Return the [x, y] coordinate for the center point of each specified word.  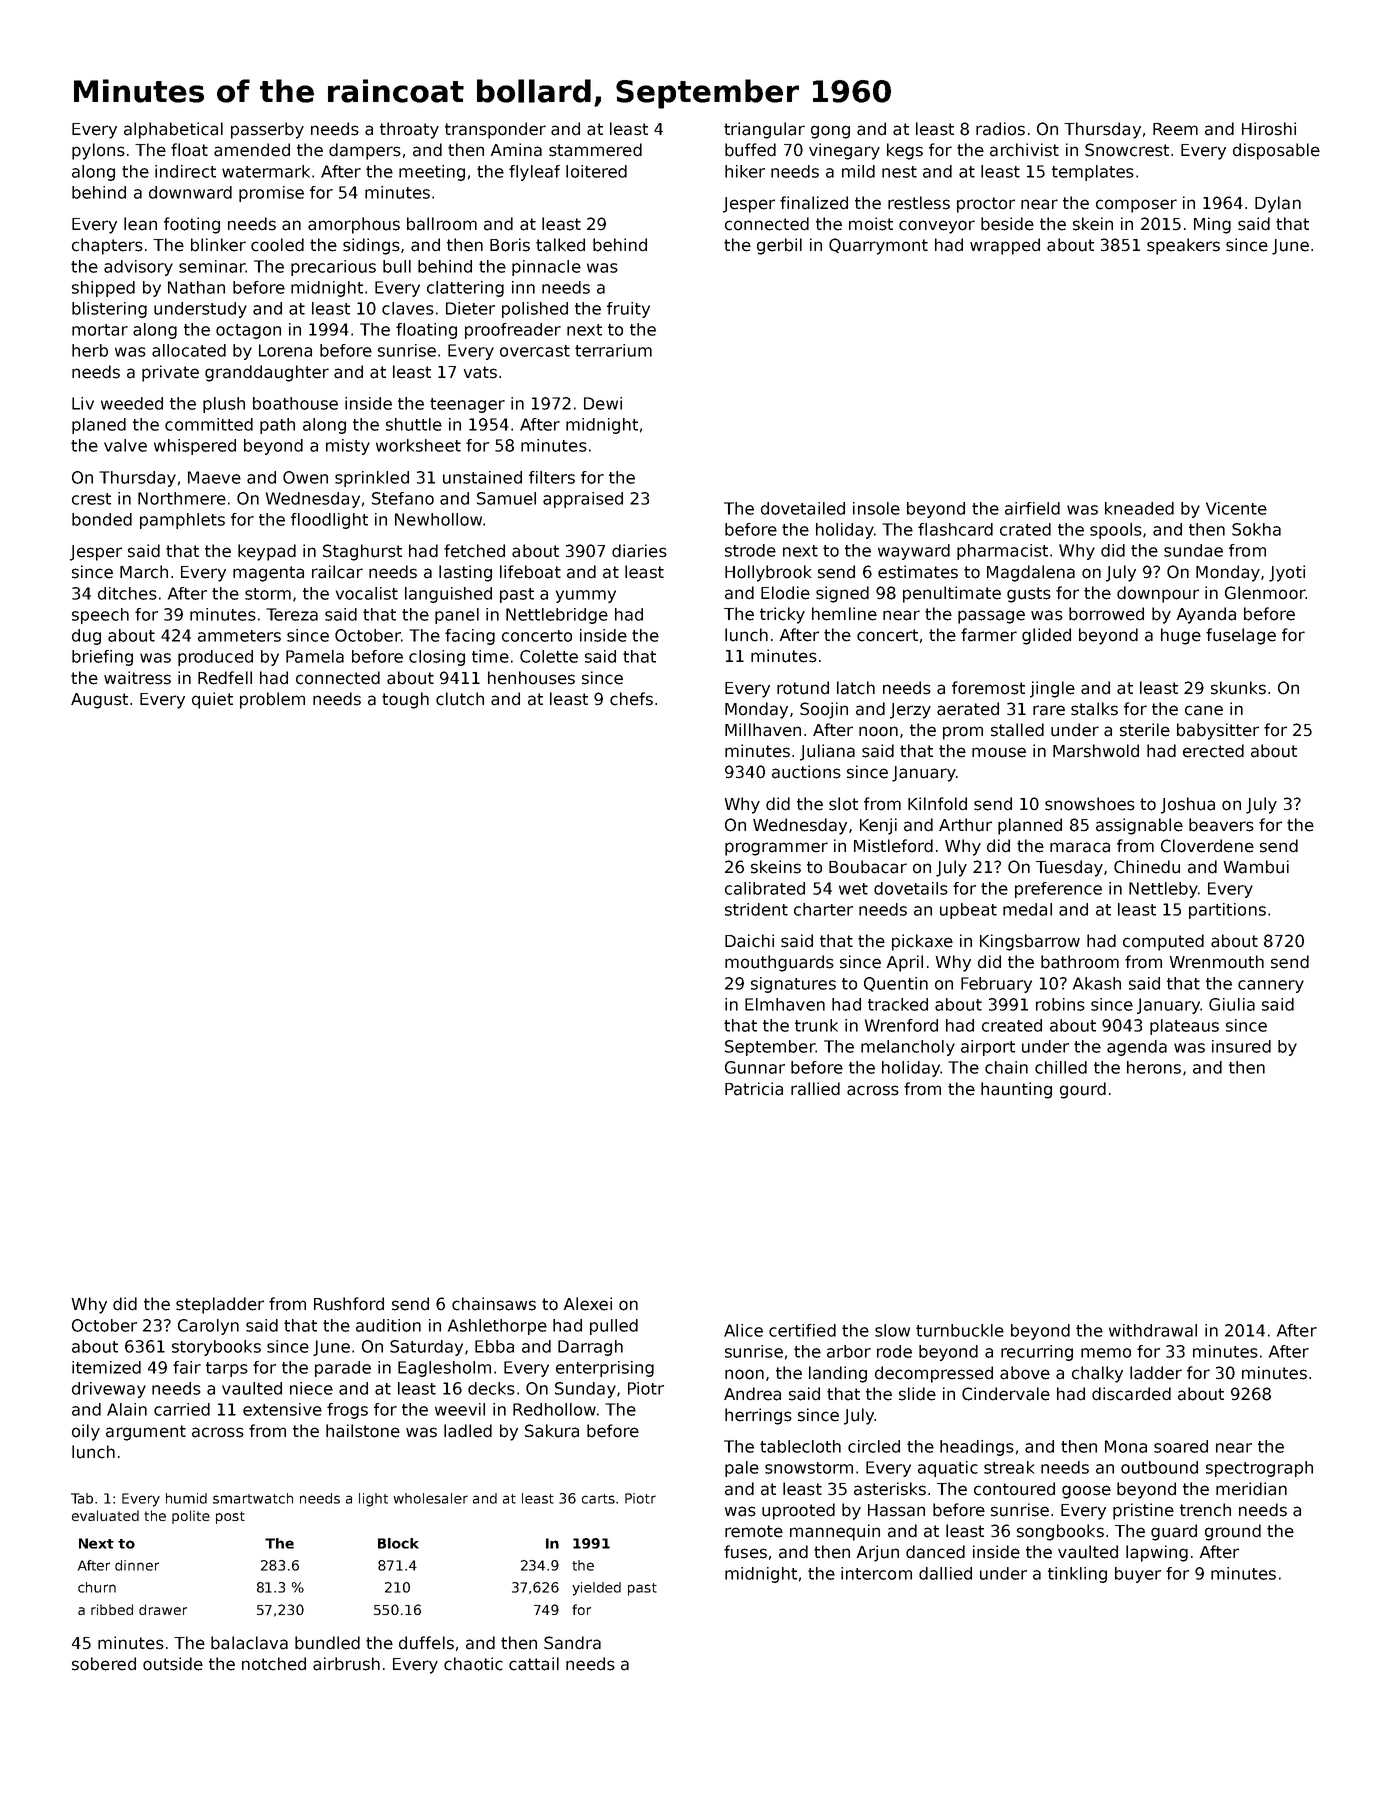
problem [272, 700]
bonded [102, 519]
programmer [776, 849]
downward [190, 192]
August [99, 701]
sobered [104, 1664]
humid [186, 1498]
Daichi [749, 941]
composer [1136, 206]
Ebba [494, 1346]
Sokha [1256, 529]
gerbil [779, 246]
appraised [583, 500]
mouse [999, 752]
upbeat [968, 911]
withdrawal [1153, 1330]
